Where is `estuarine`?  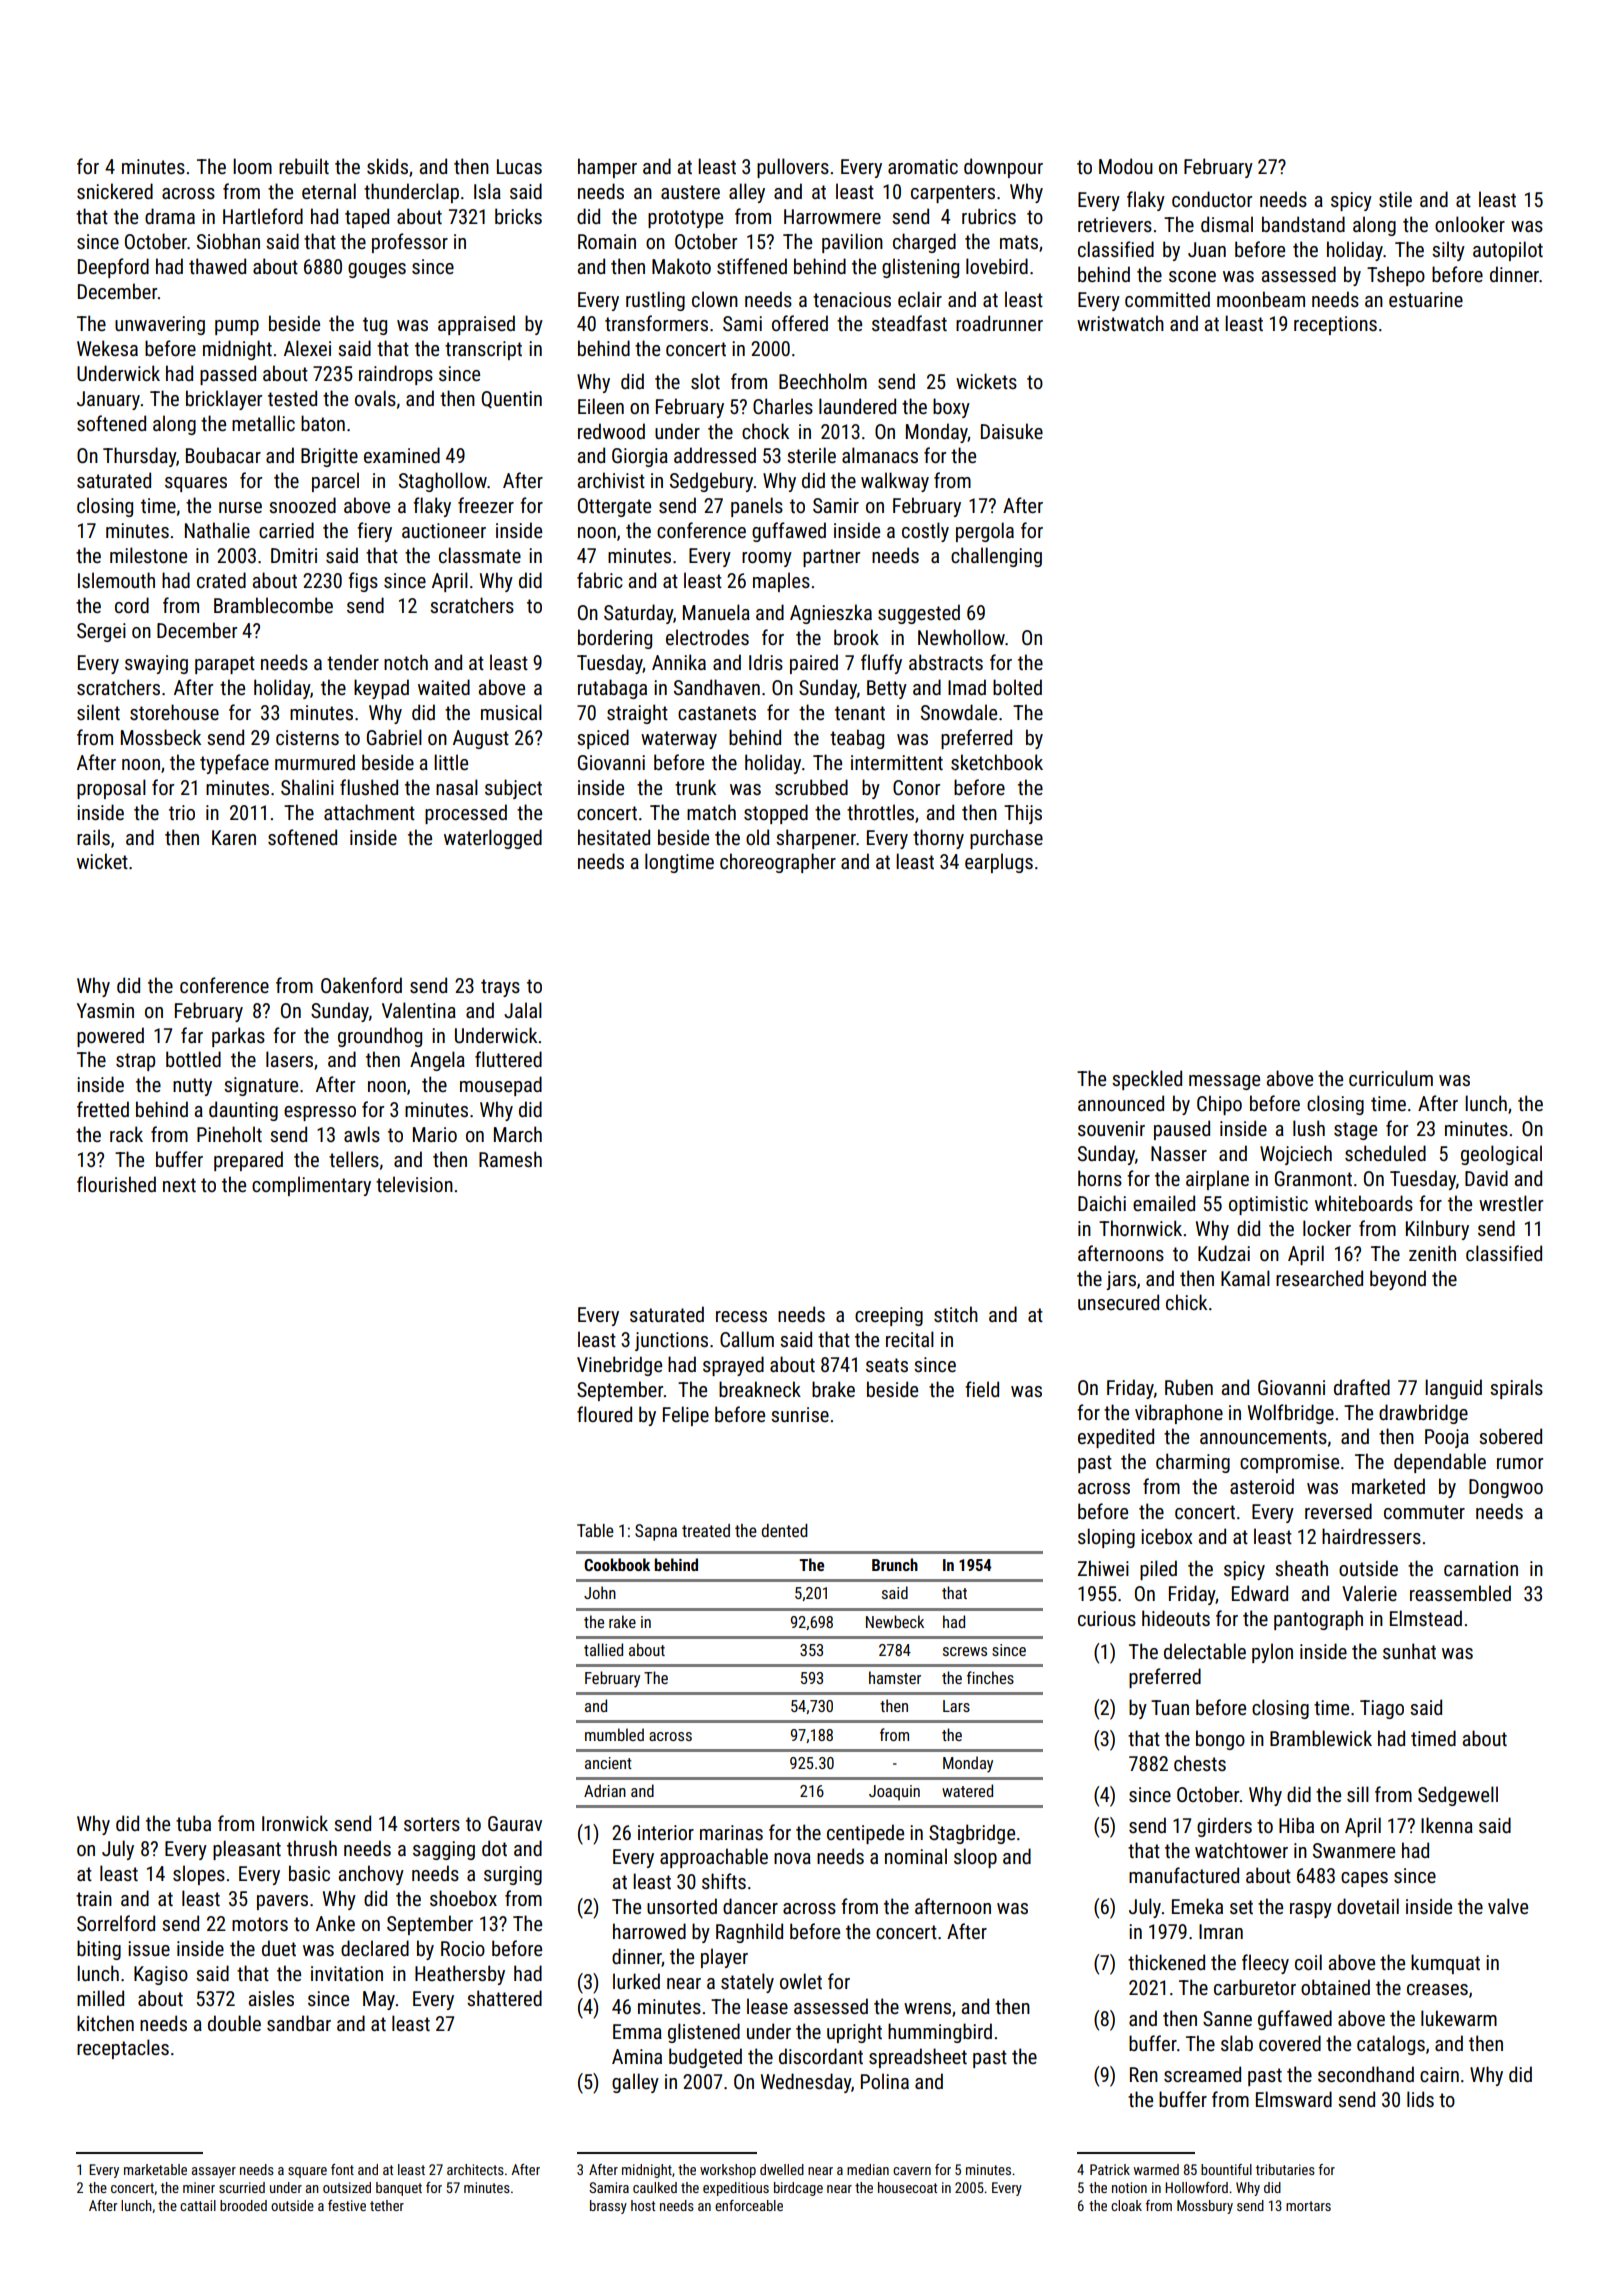 estuarine is located at coordinates (1426, 299).
